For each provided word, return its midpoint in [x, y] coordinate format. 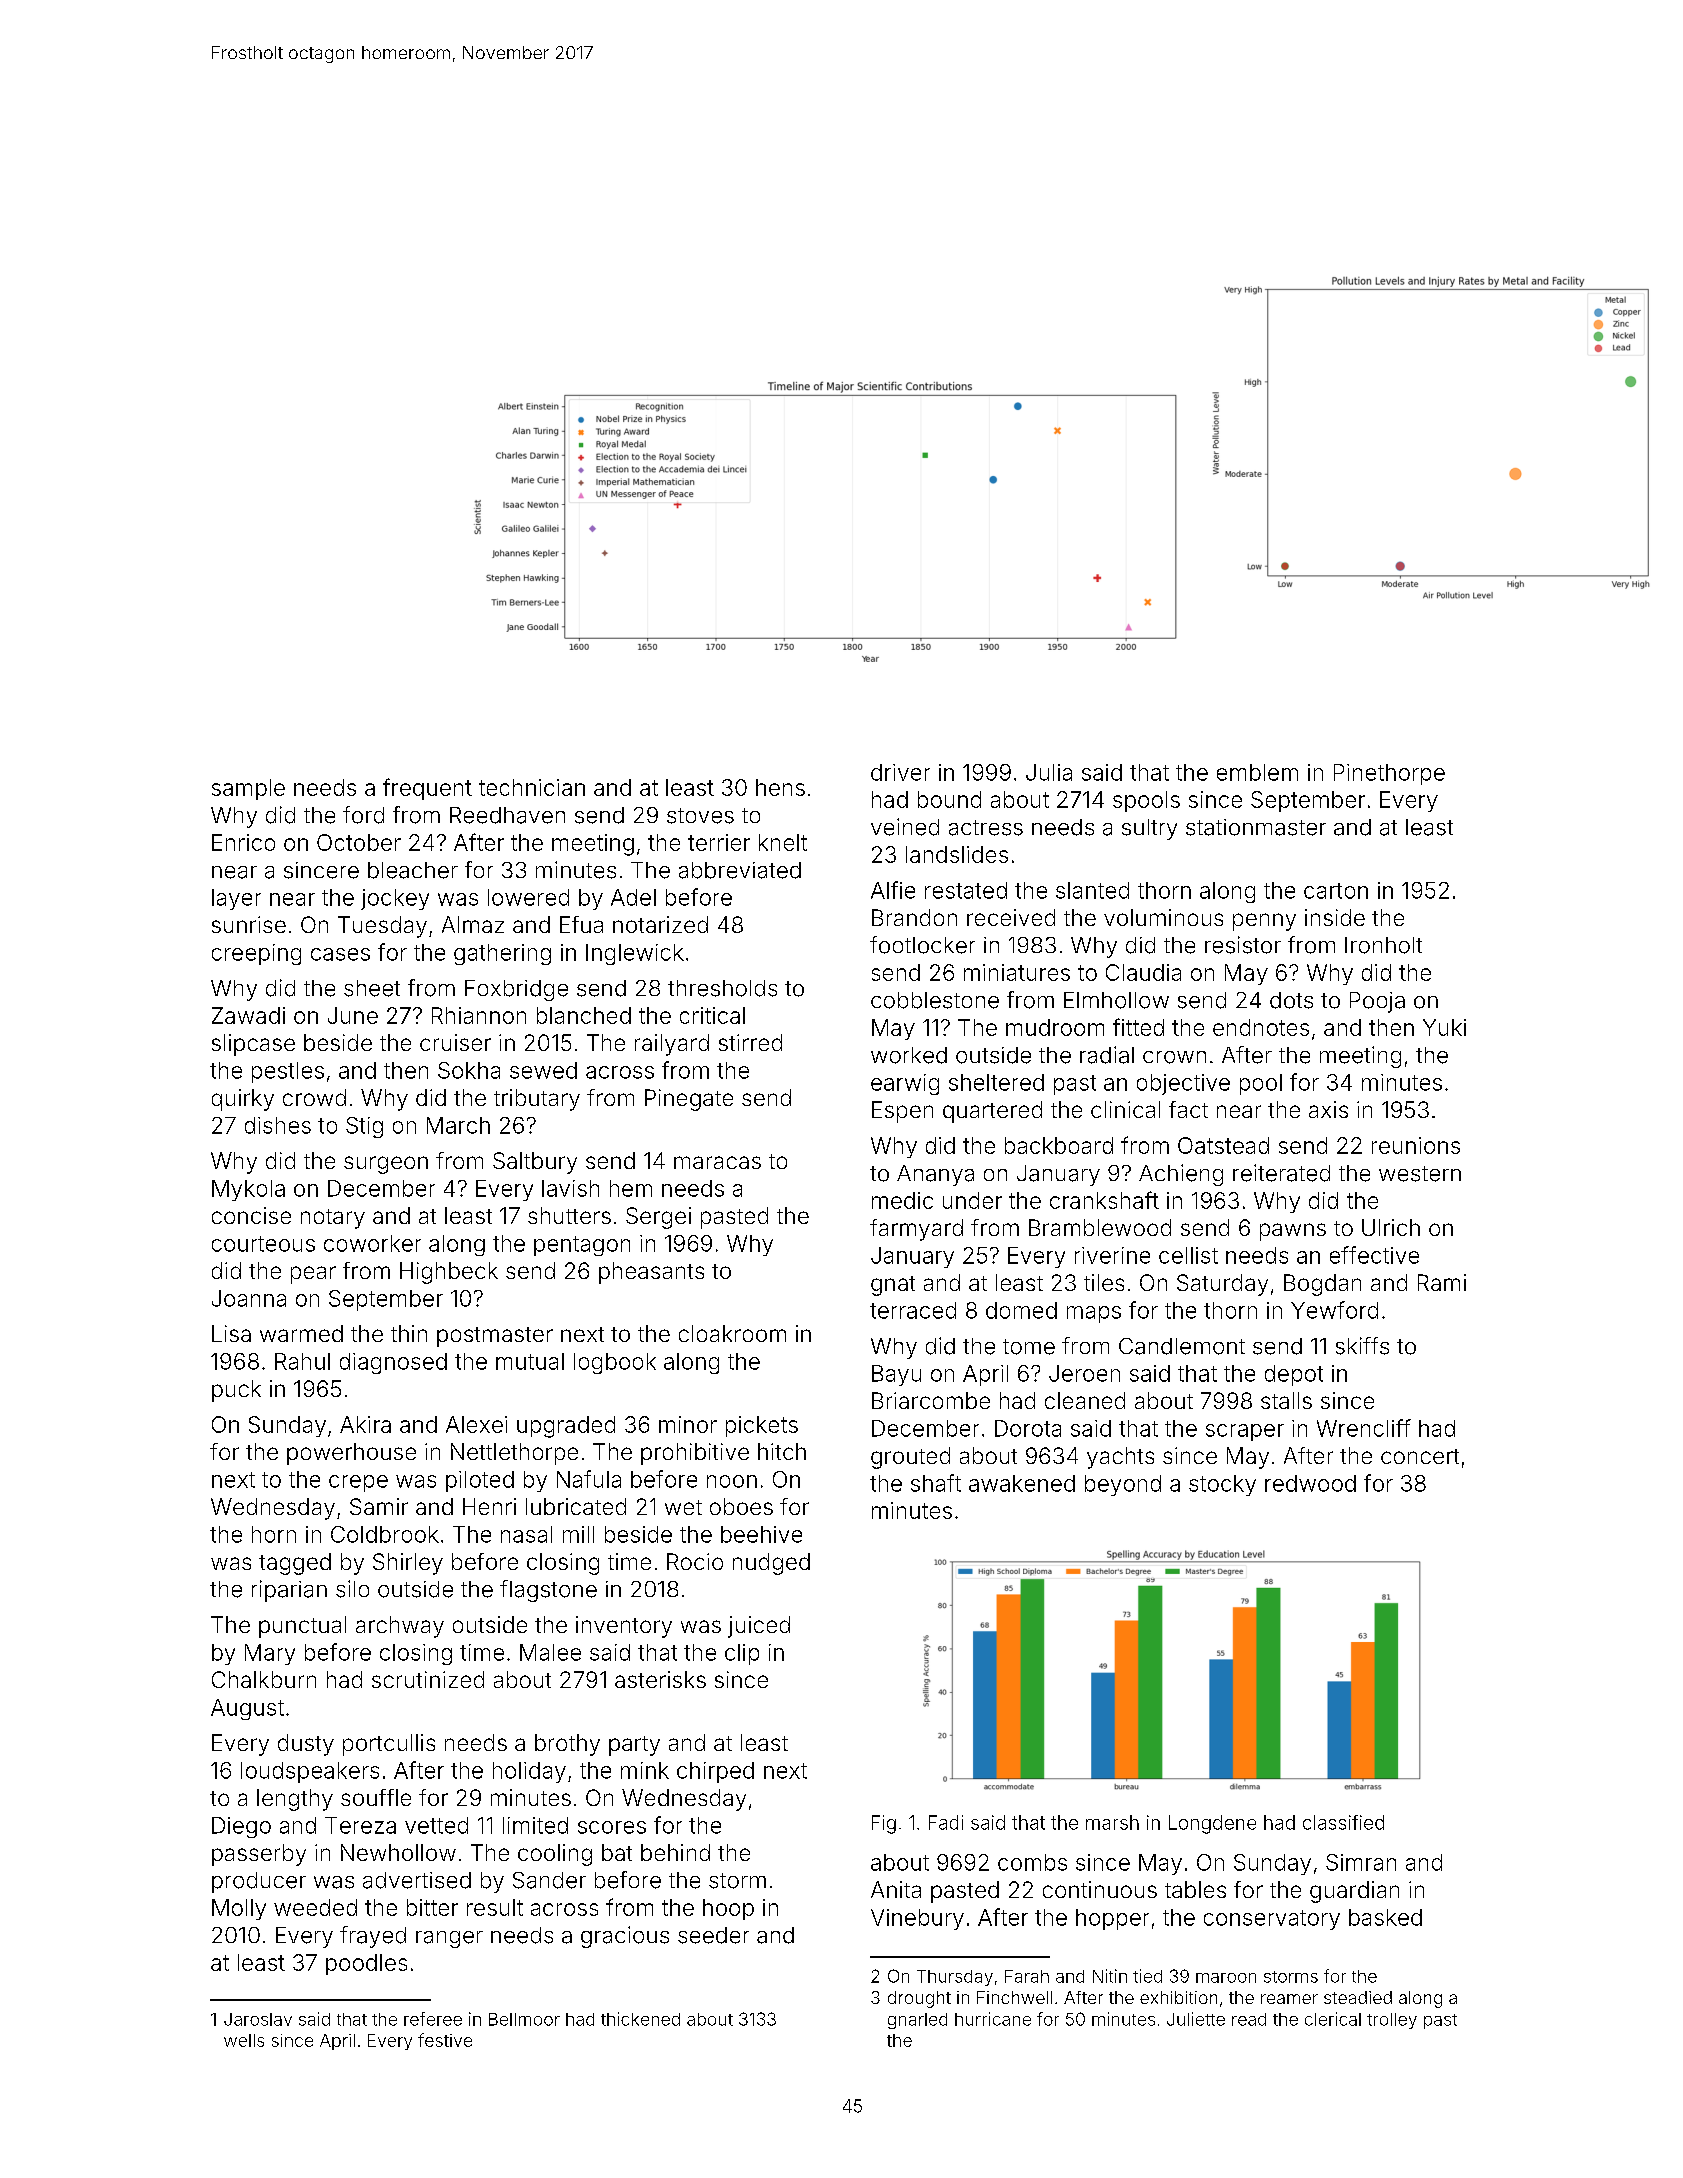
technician [532, 787]
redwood [1310, 1483]
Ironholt [1383, 945]
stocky [1222, 1485]
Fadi [946, 1822]
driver [900, 772]
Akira [365, 1424]
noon [732, 1481]
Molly [239, 1909]
